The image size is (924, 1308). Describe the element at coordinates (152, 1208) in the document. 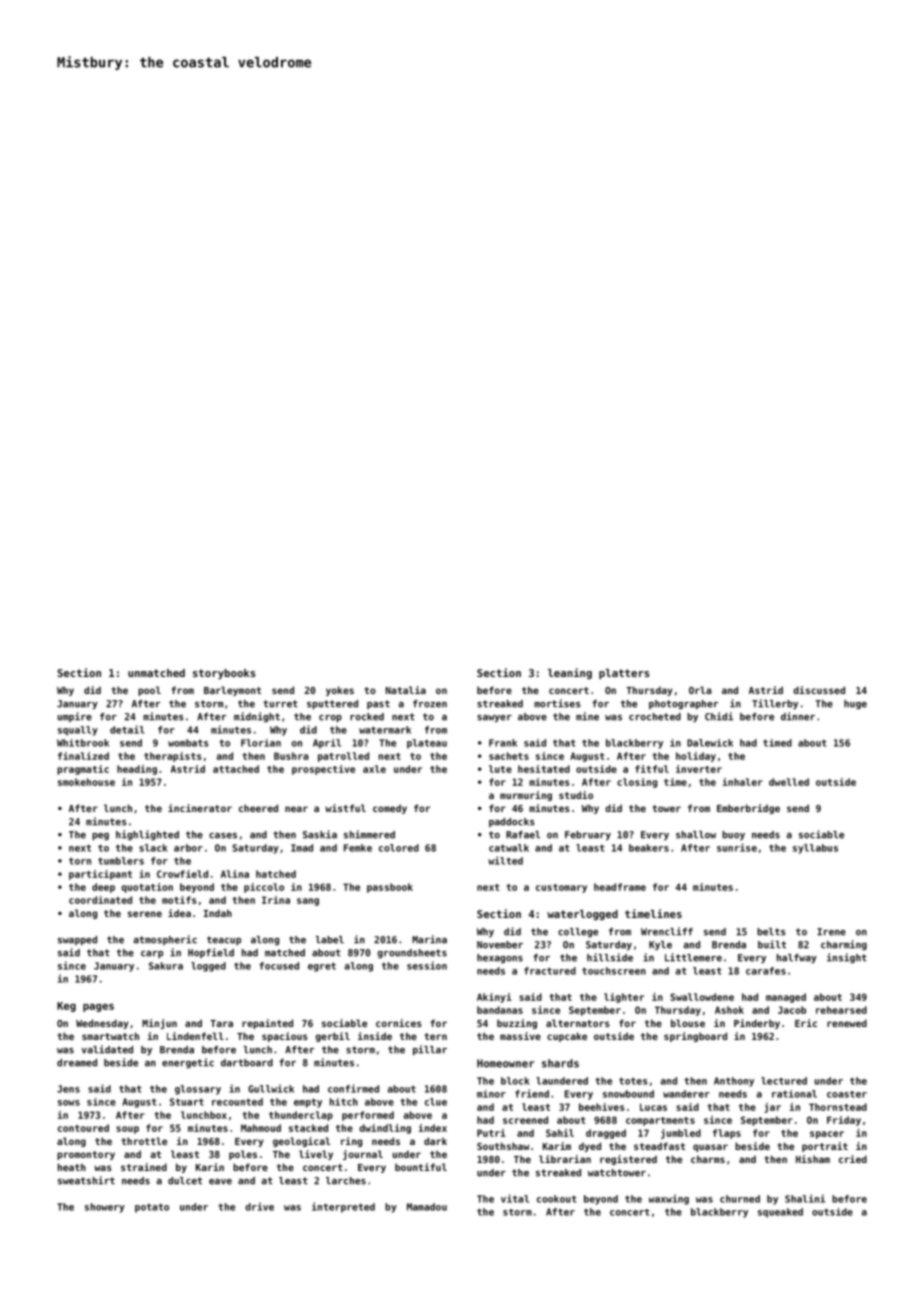

I see `potato` at that location.
